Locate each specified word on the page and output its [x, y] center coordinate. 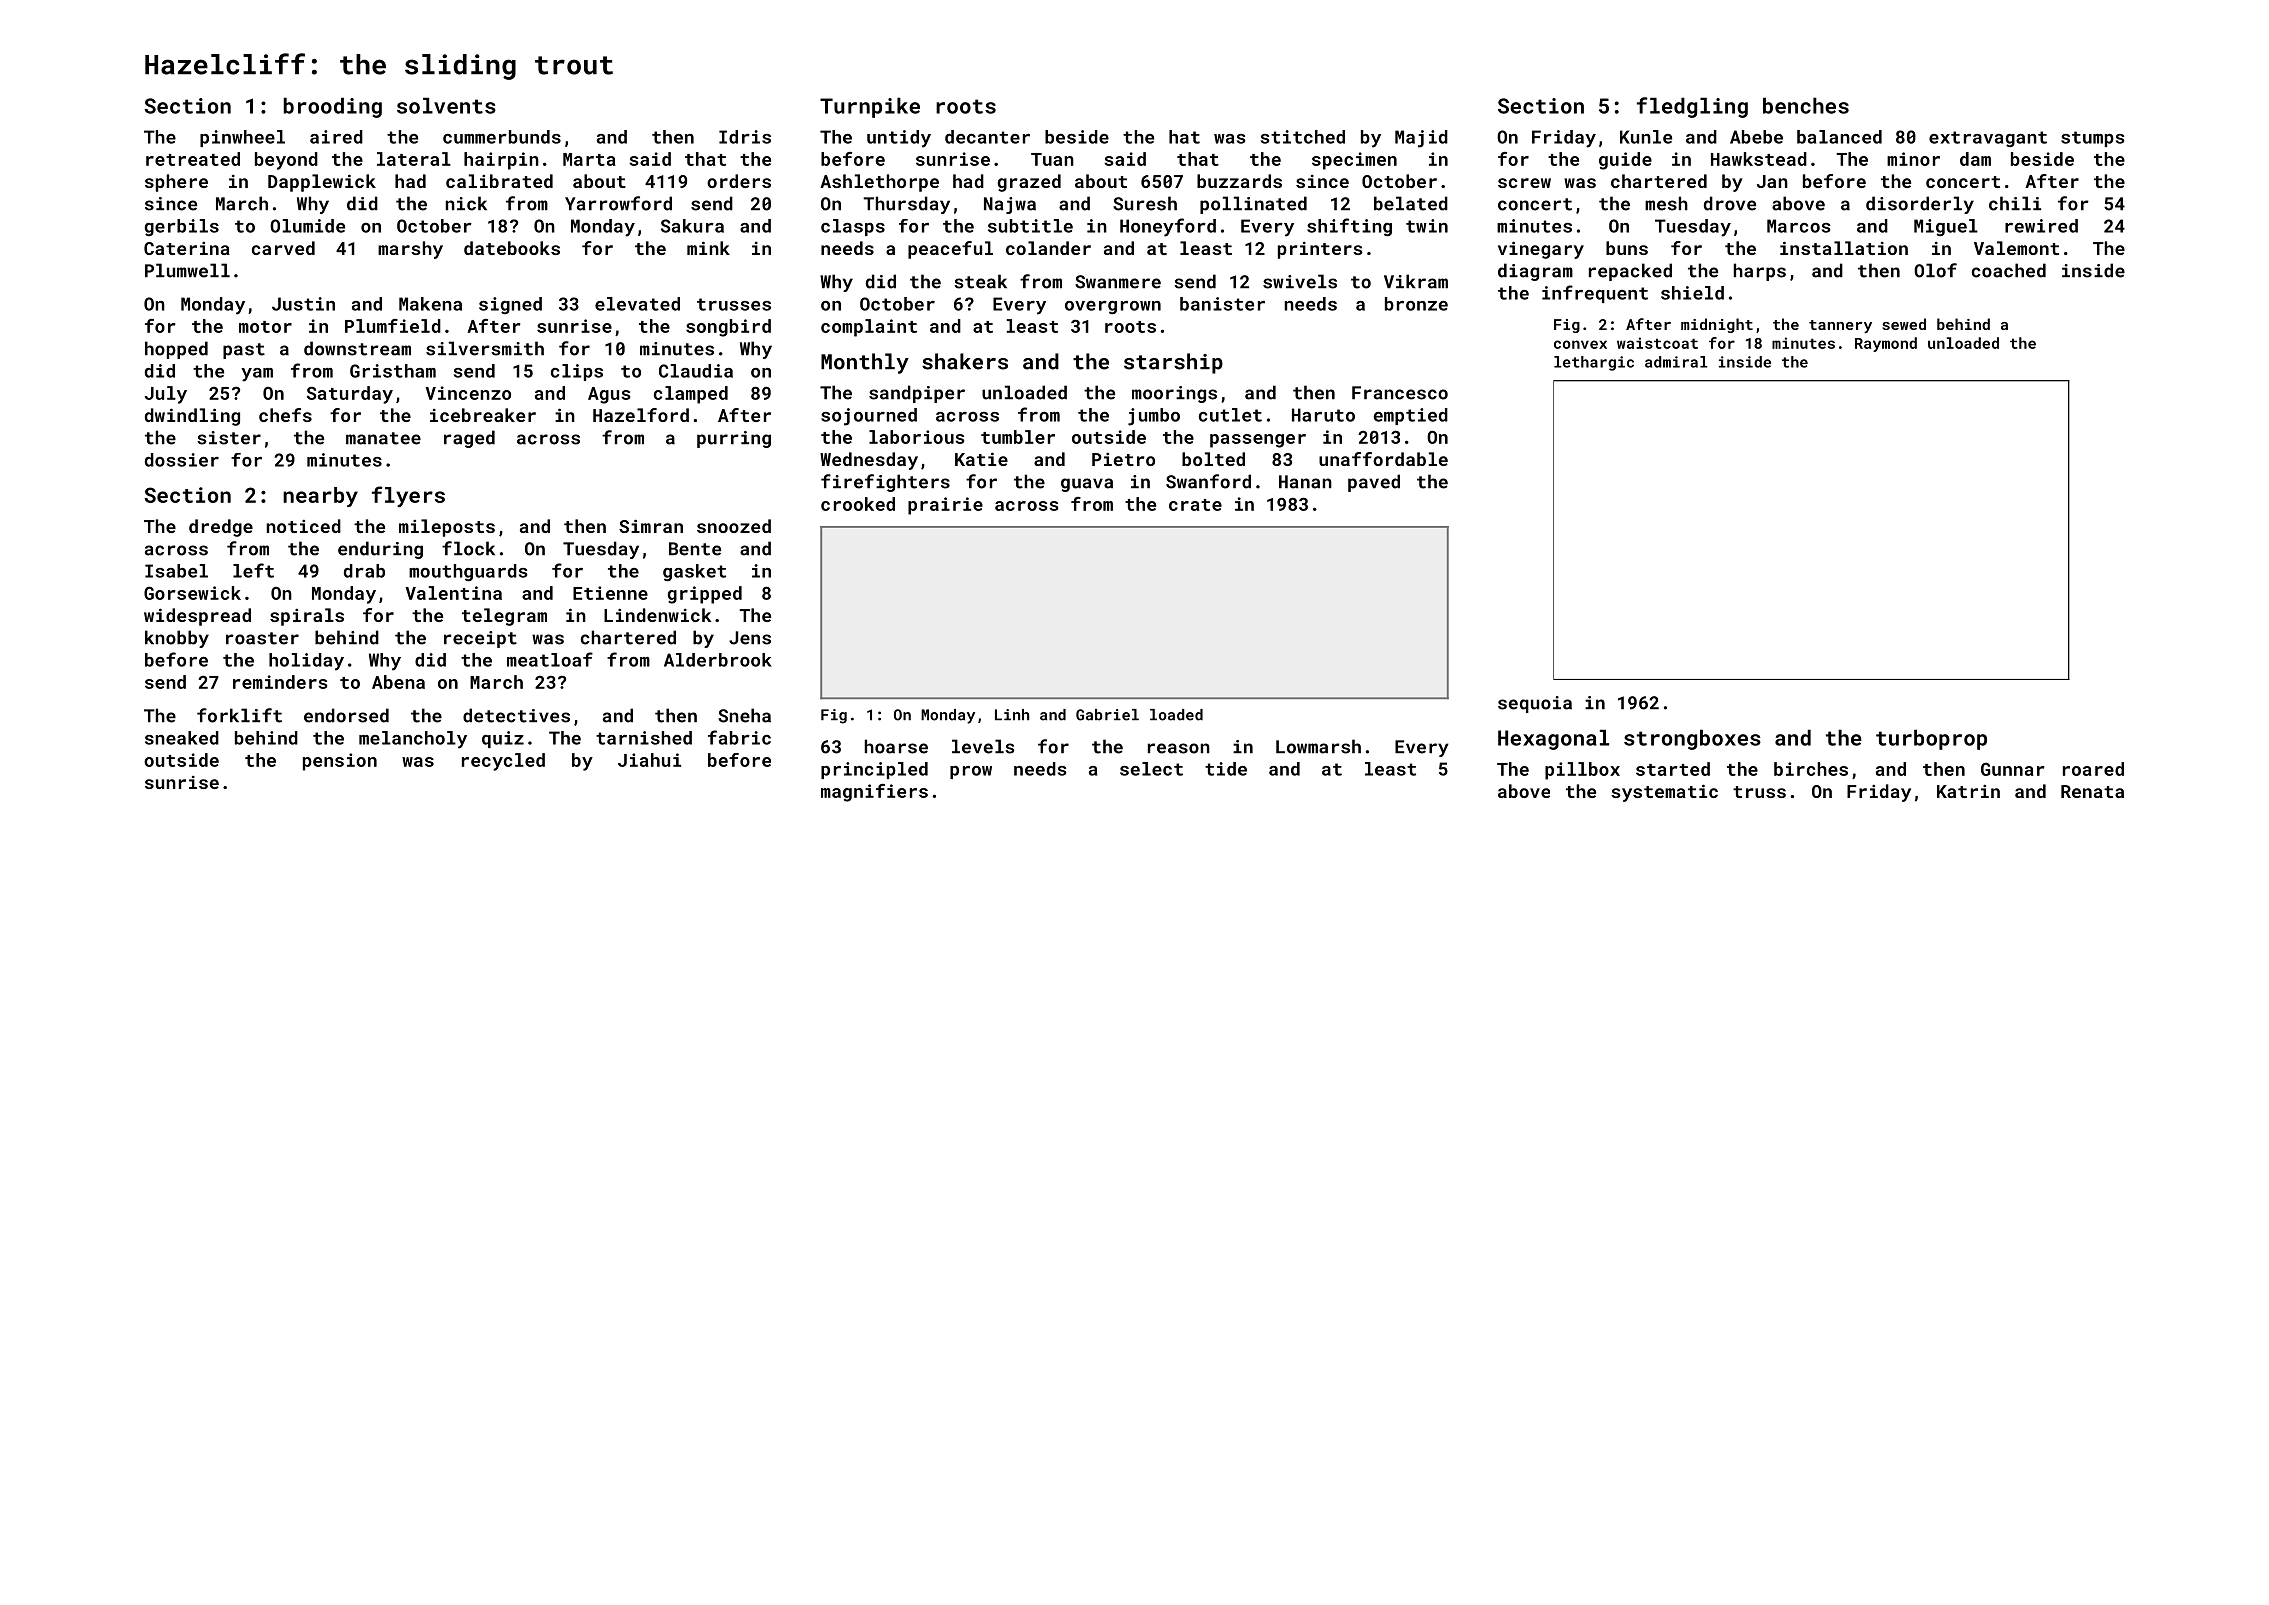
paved [1374, 483]
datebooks [512, 248]
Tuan [1052, 159]
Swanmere [1118, 282]
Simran [651, 526]
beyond [286, 161]
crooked [858, 504]
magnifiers [874, 793]
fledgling [1692, 107]
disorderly [1920, 205]
